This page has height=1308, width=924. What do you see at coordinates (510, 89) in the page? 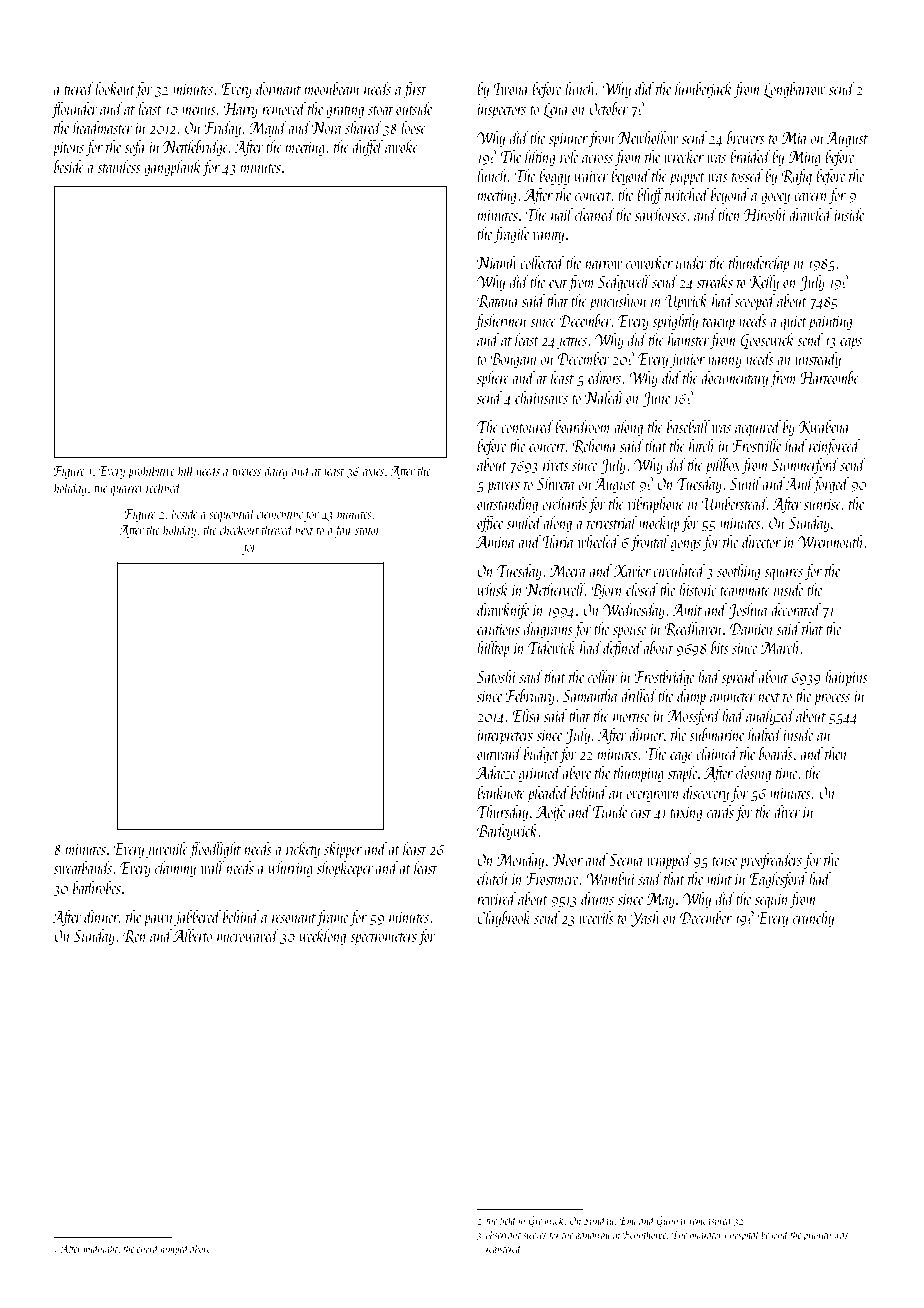
I see `Iwona` at bounding box center [510, 89].
